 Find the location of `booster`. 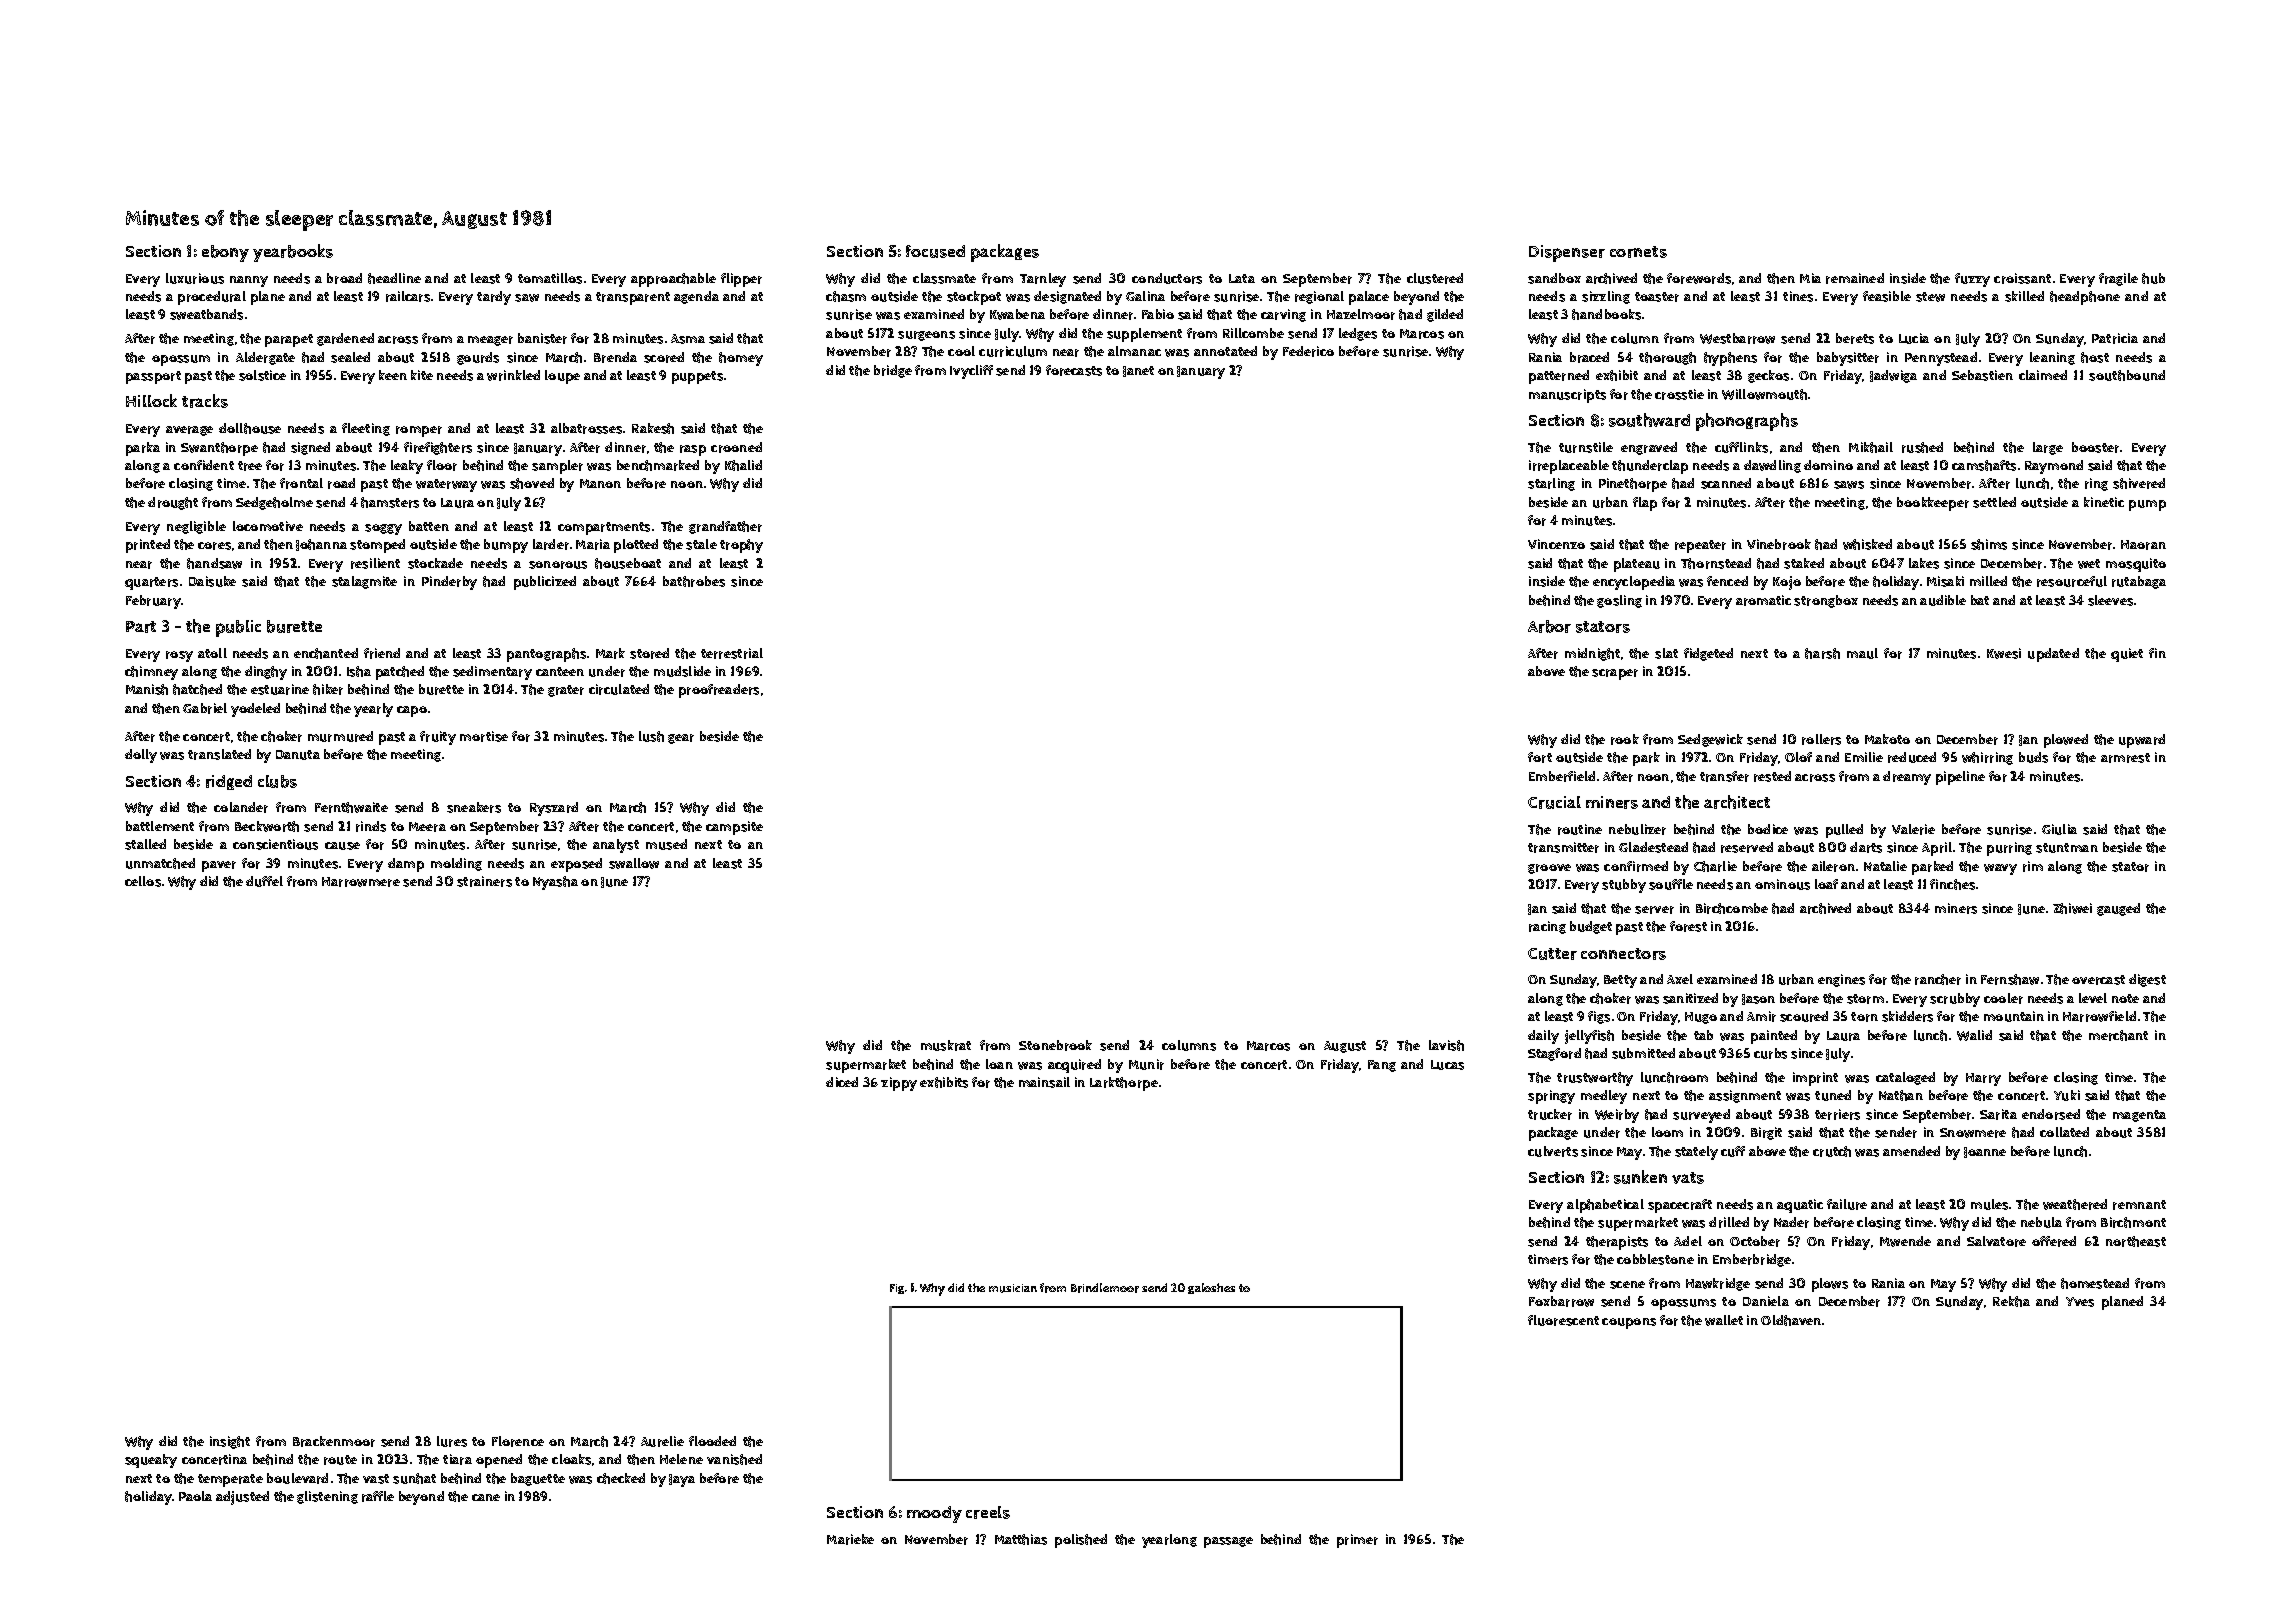

booster is located at coordinates (2095, 447).
